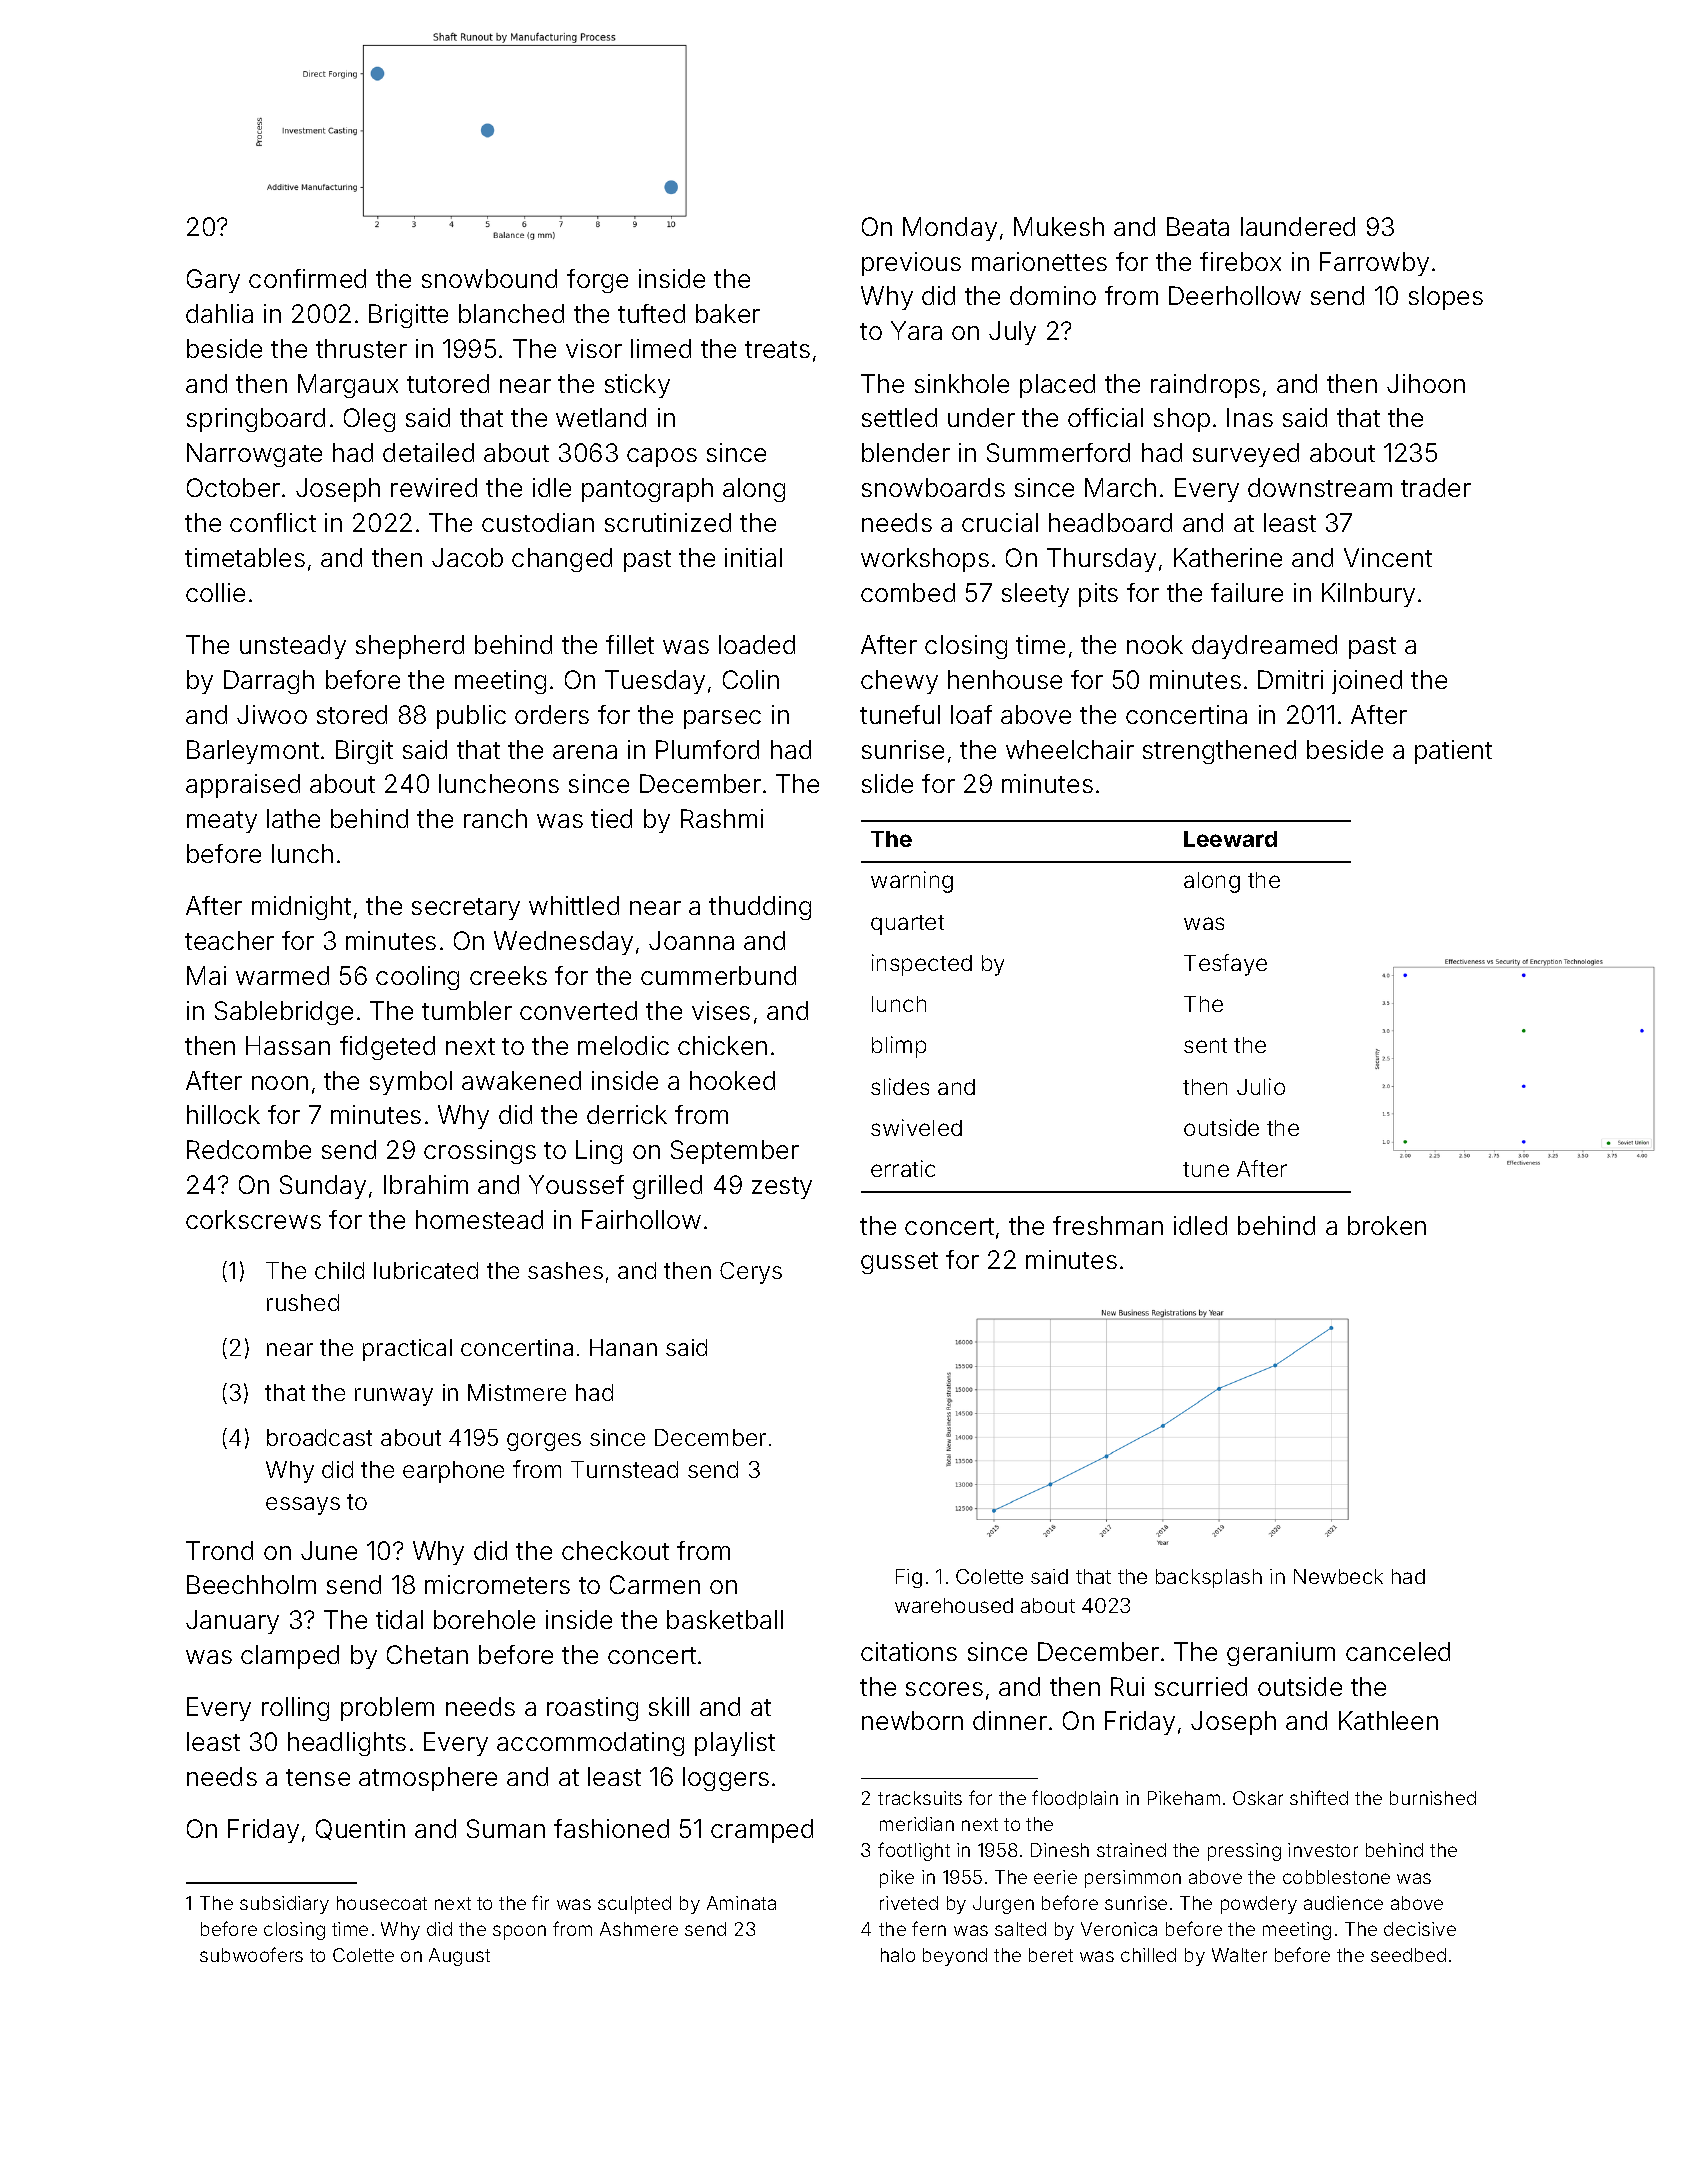 The image size is (1683, 2178). What do you see at coordinates (519, 1932) in the screenshot?
I see `spoon` at bounding box center [519, 1932].
